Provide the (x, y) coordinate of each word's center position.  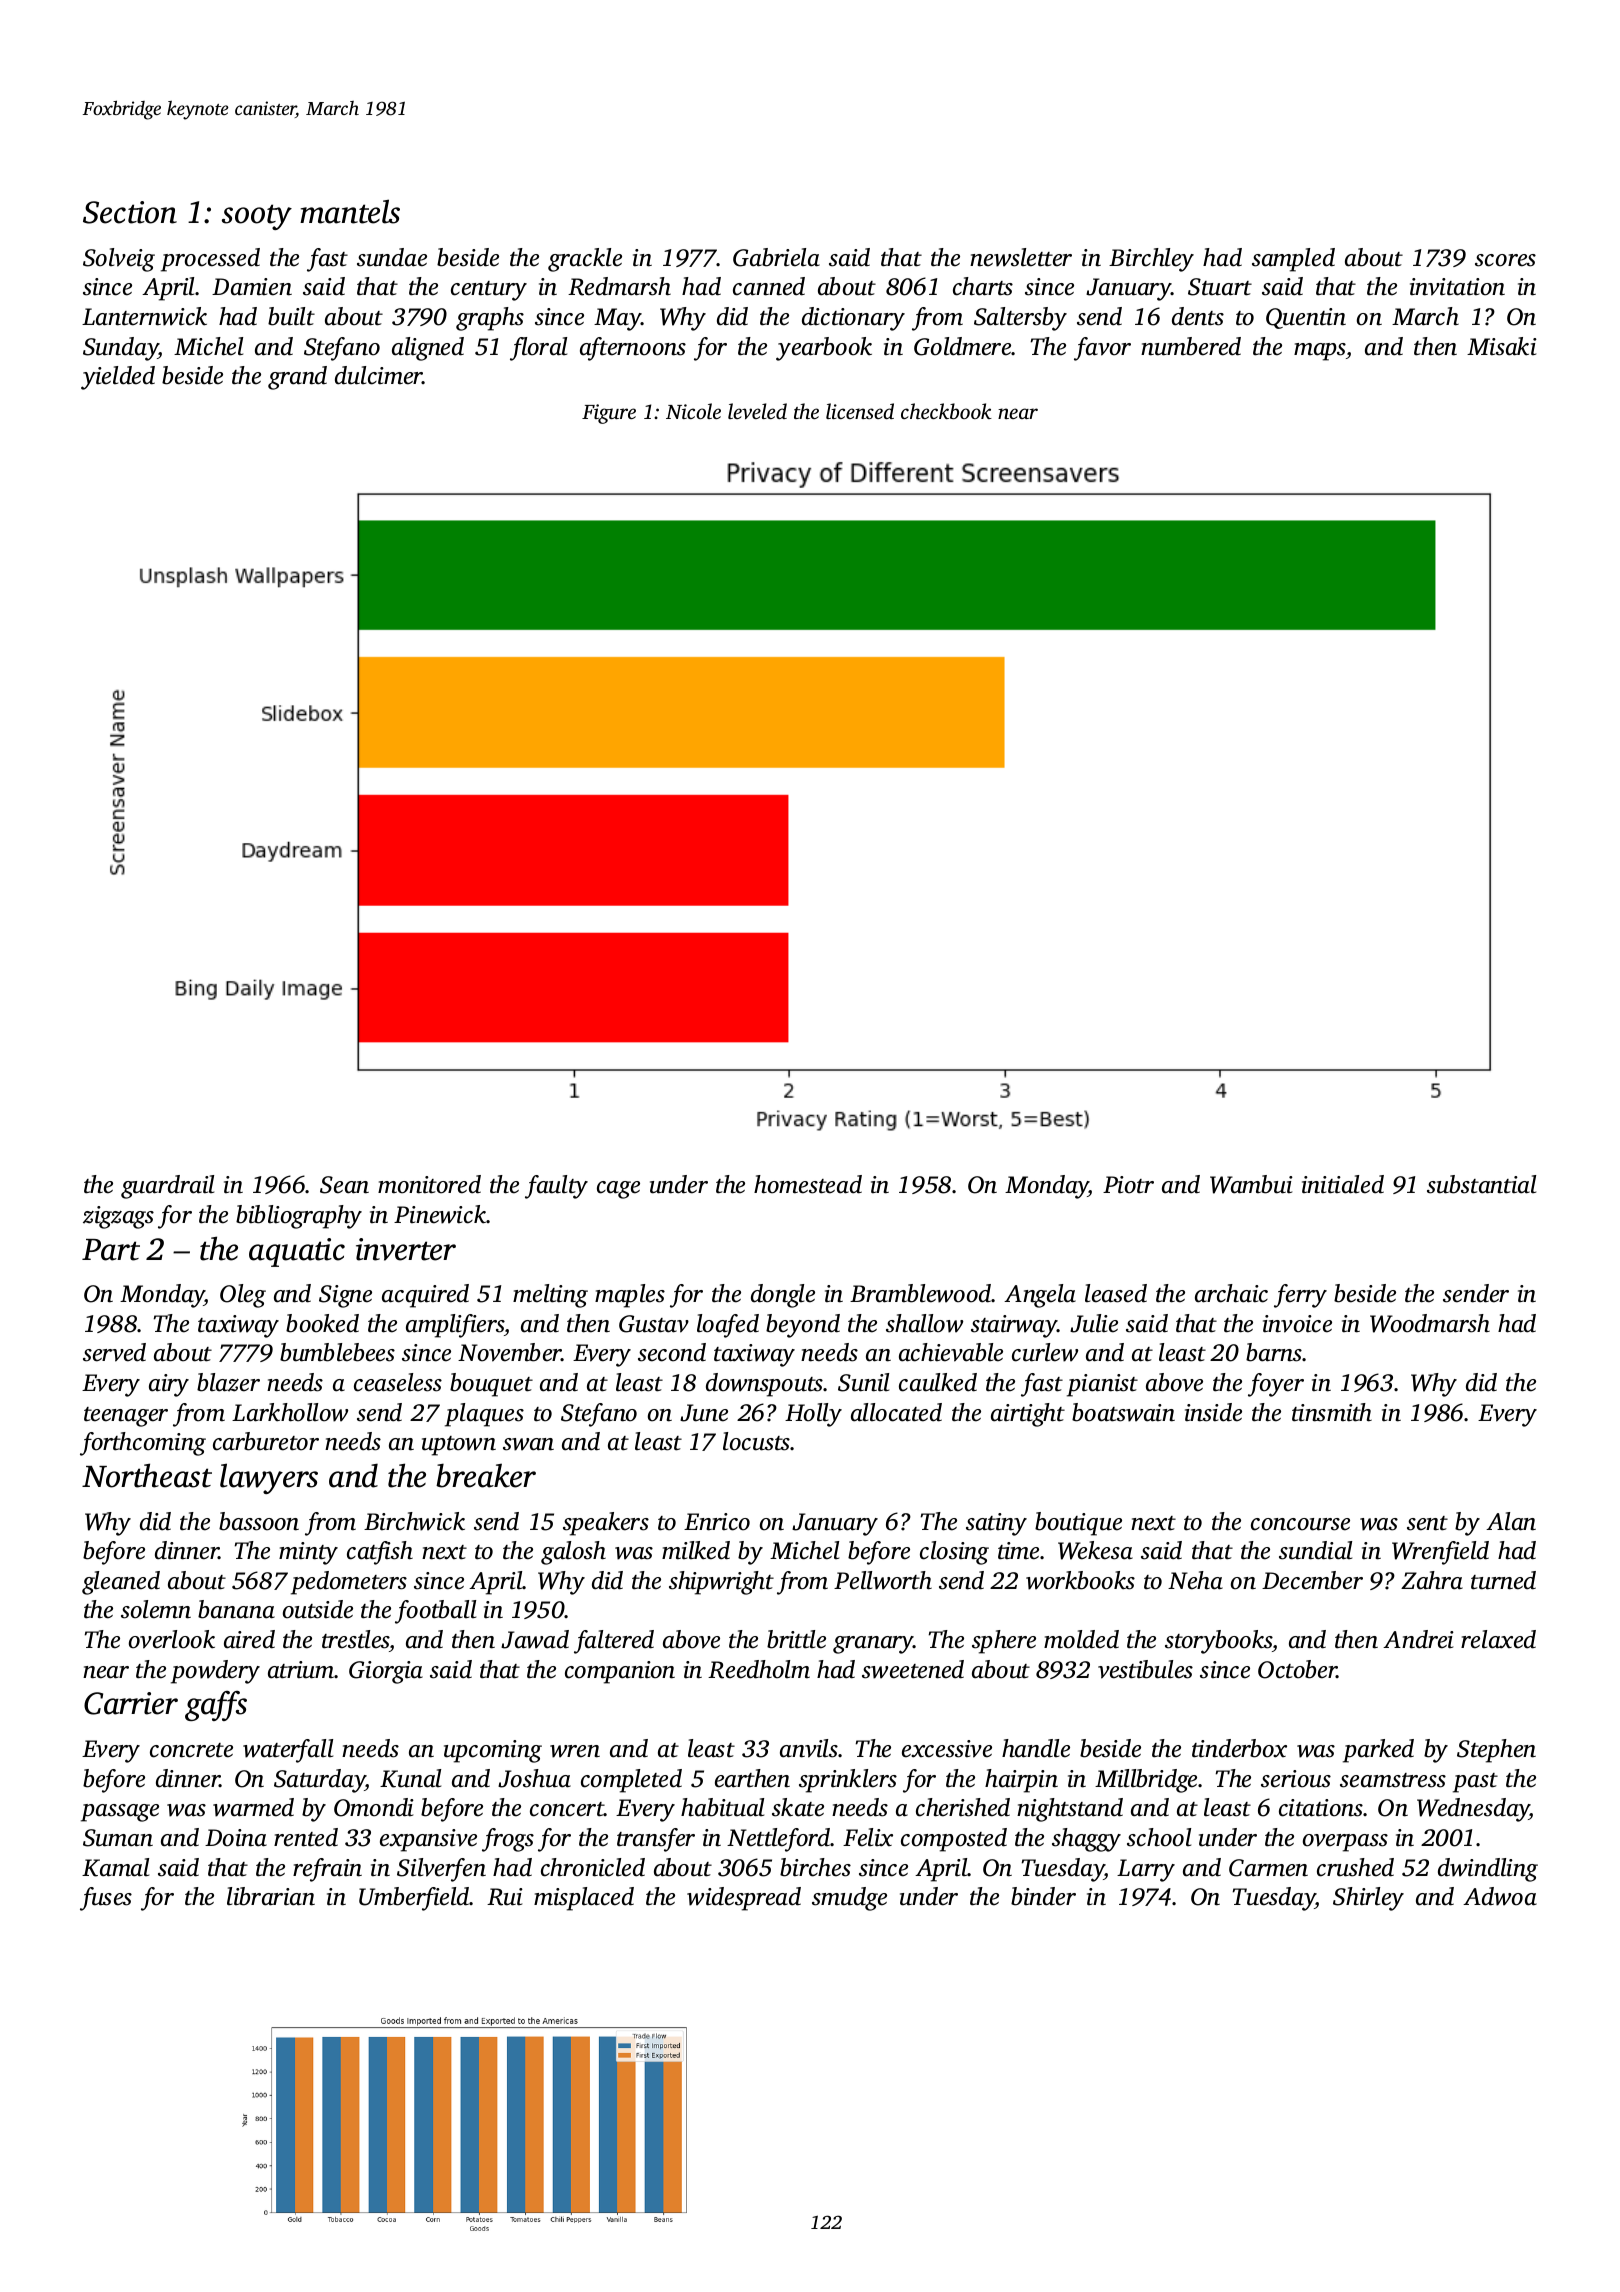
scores (1505, 260)
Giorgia (386, 1672)
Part (111, 1250)
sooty (257, 217)
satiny (996, 1524)
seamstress (1393, 1780)
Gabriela (776, 257)
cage (618, 1190)
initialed (1343, 1184)
